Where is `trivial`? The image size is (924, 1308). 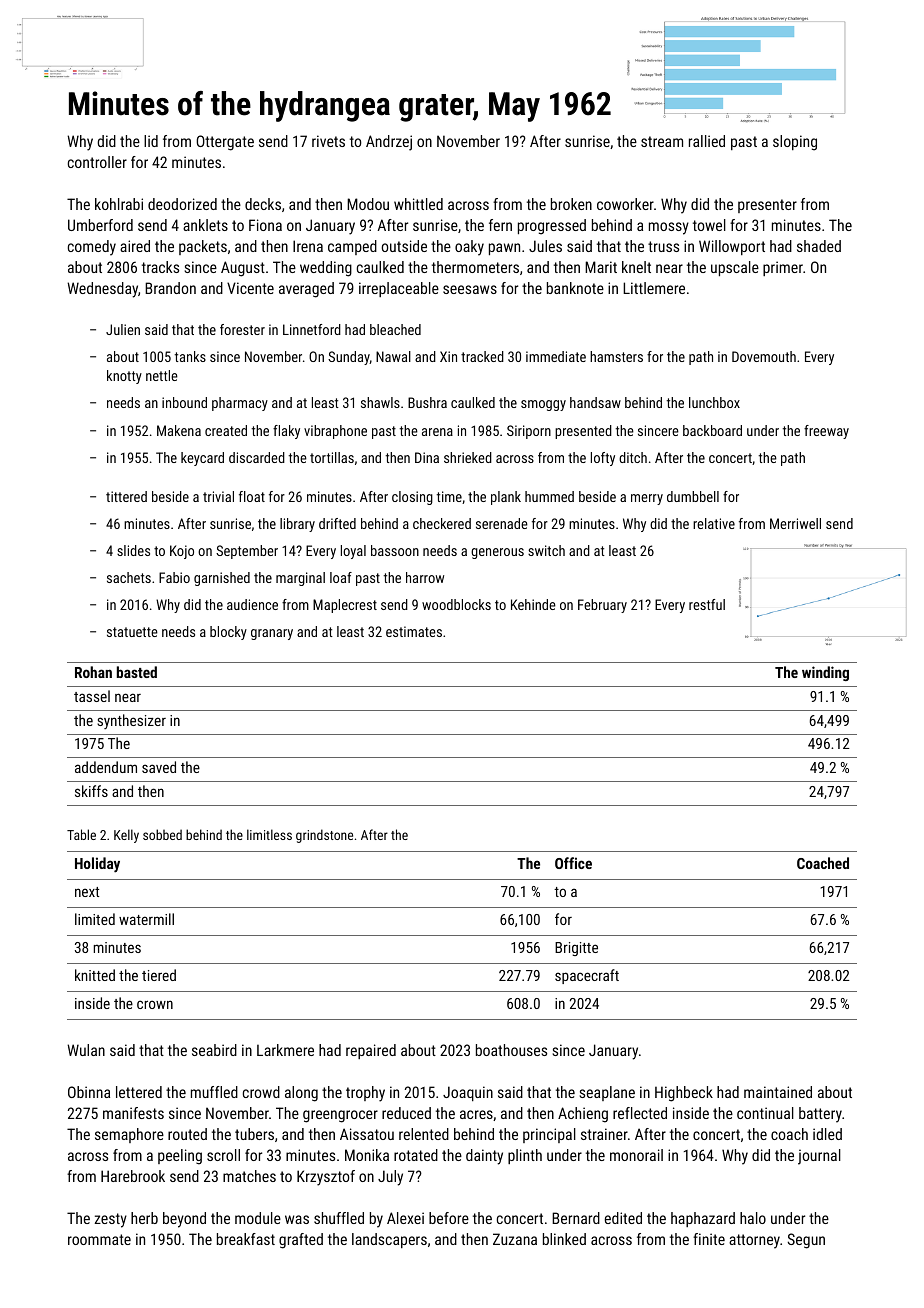
trivial is located at coordinates (218, 496).
